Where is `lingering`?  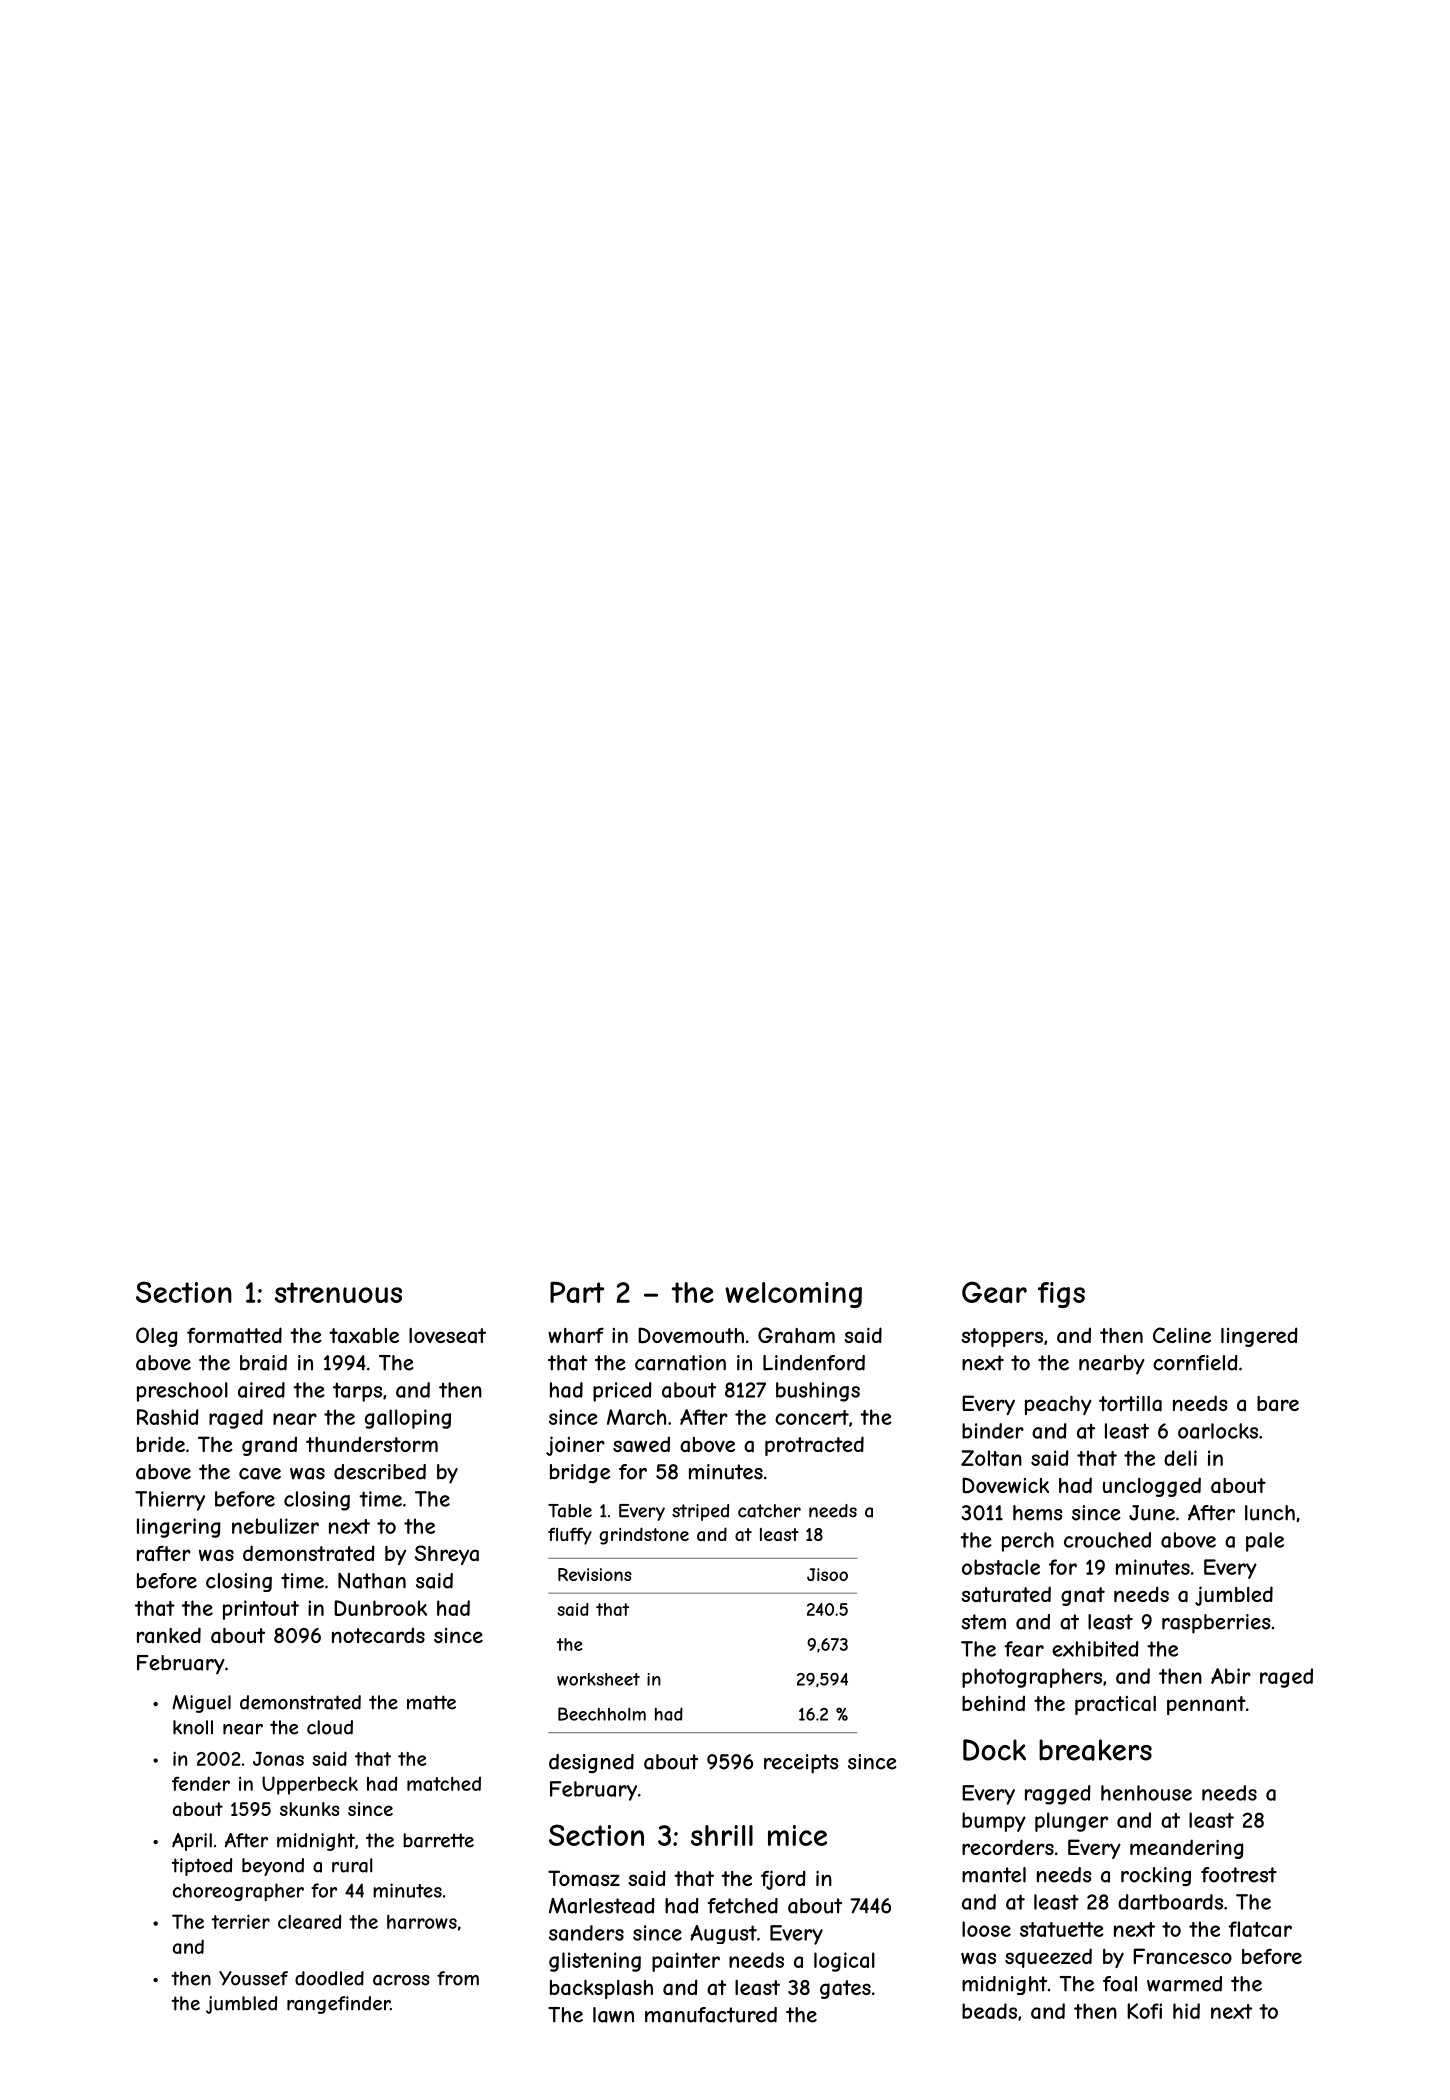
lingering is located at coordinates (179, 1528).
